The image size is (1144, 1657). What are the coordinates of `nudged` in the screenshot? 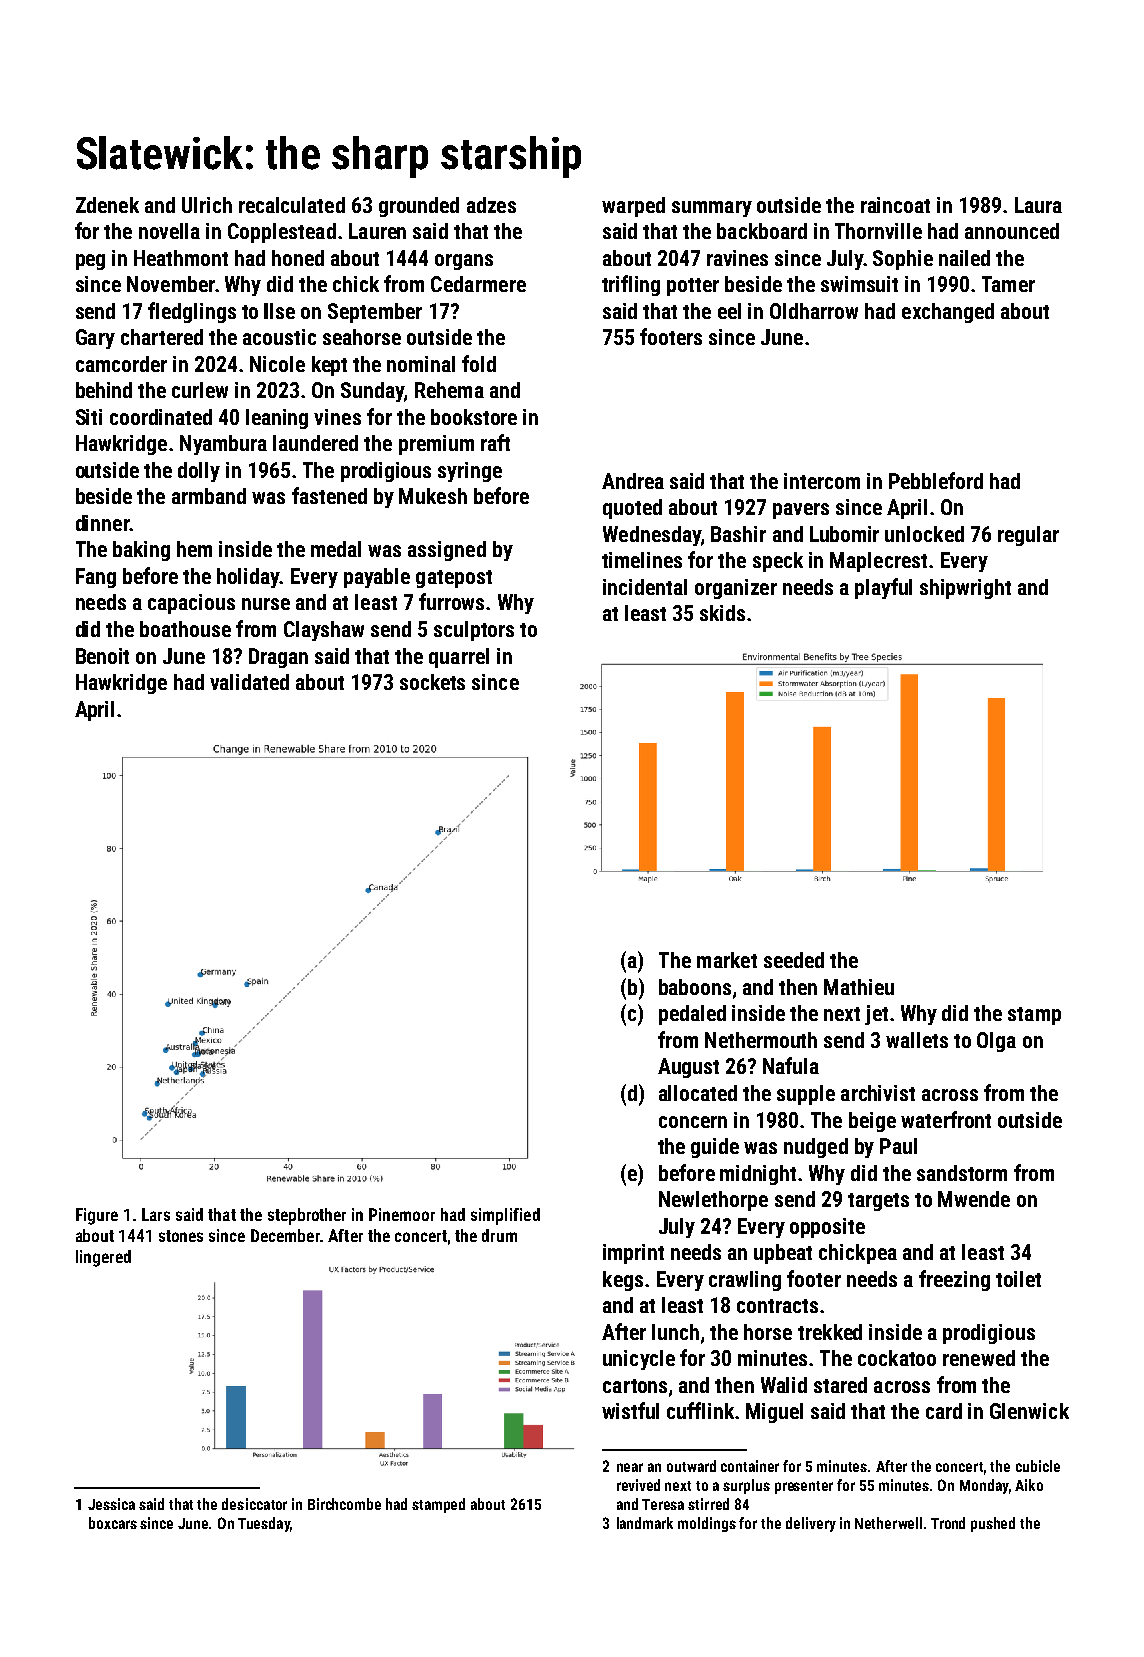 It's located at (816, 1148).
